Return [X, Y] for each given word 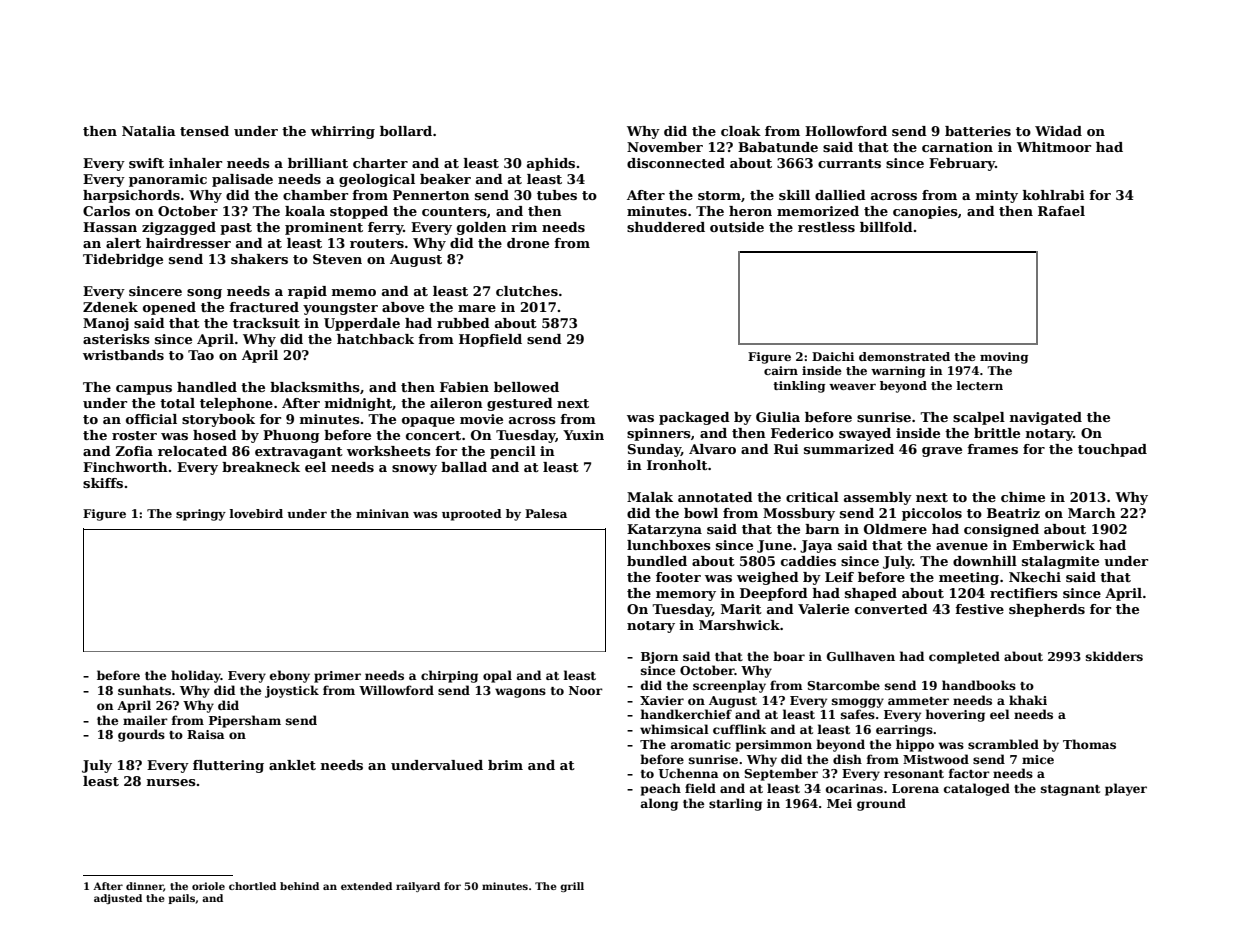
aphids [551, 164]
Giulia [778, 417]
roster [134, 435]
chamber [315, 195]
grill [572, 887]
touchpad [1112, 450]
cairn [781, 370]
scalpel [979, 418]
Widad [1058, 131]
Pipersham [245, 721]
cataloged [977, 789]
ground [881, 804]
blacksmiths [315, 387]
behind [299, 886]
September [781, 774]
